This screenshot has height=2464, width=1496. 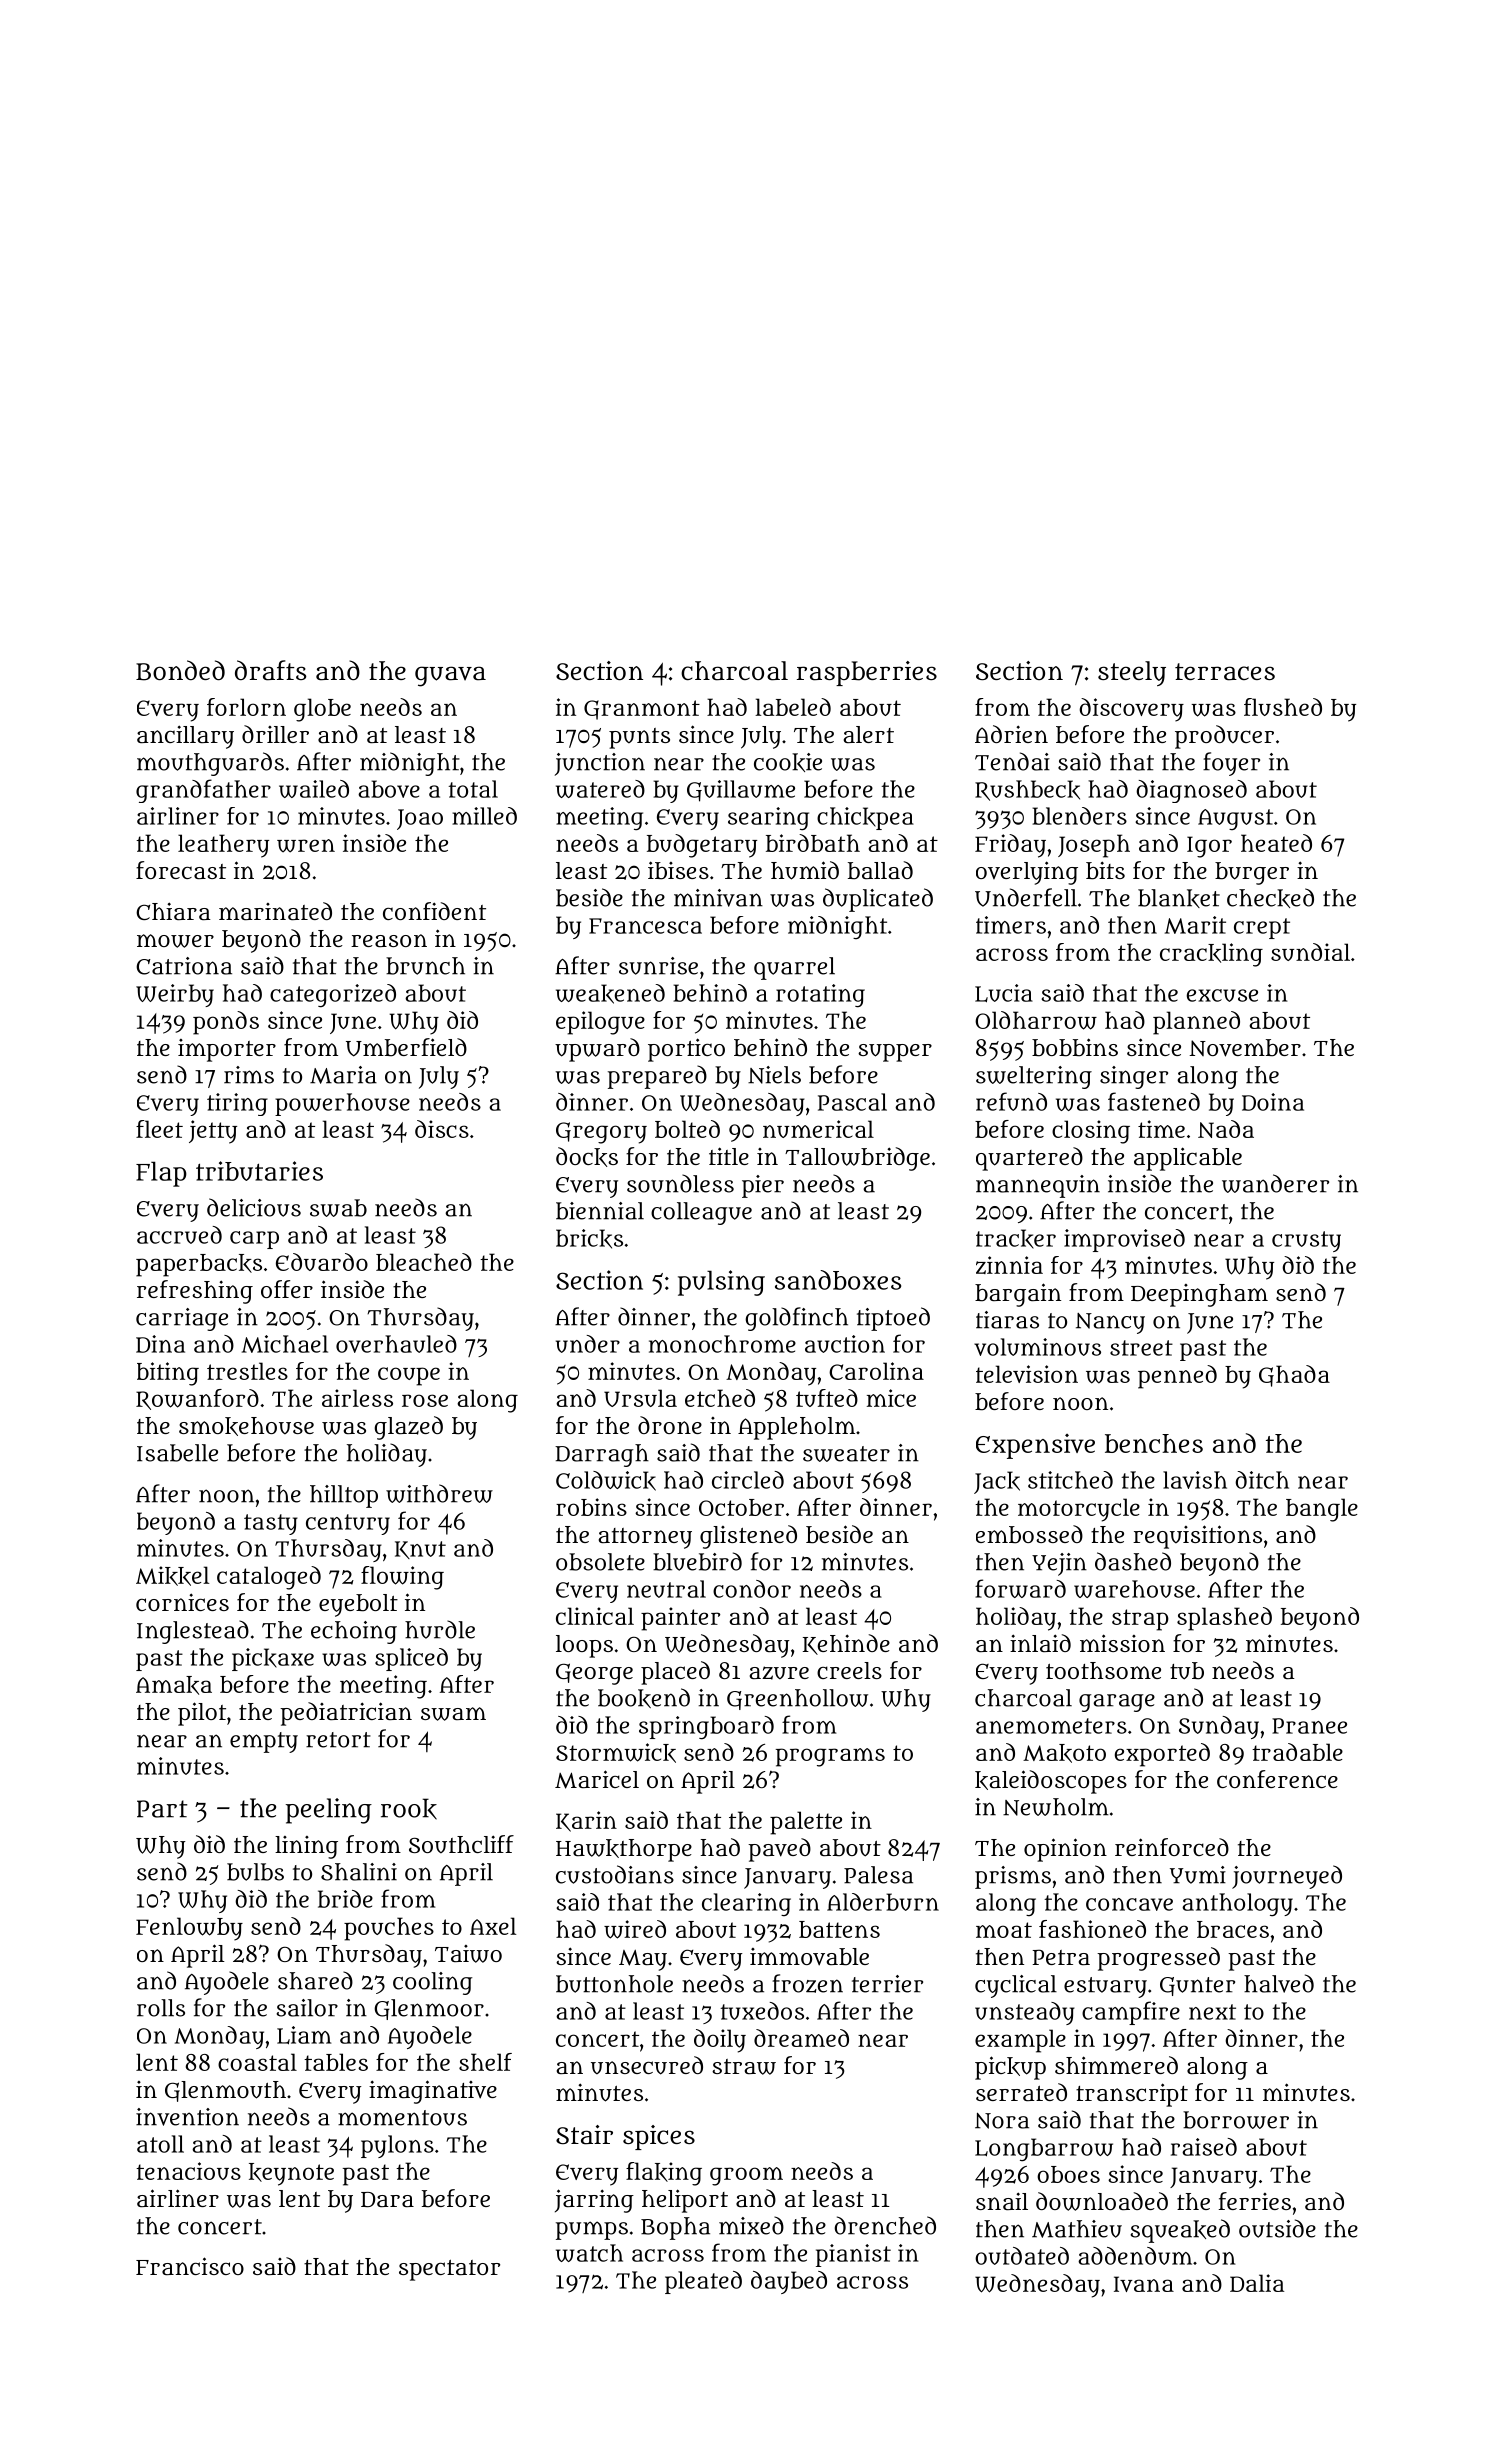 I want to click on rose, so click(x=425, y=1400).
